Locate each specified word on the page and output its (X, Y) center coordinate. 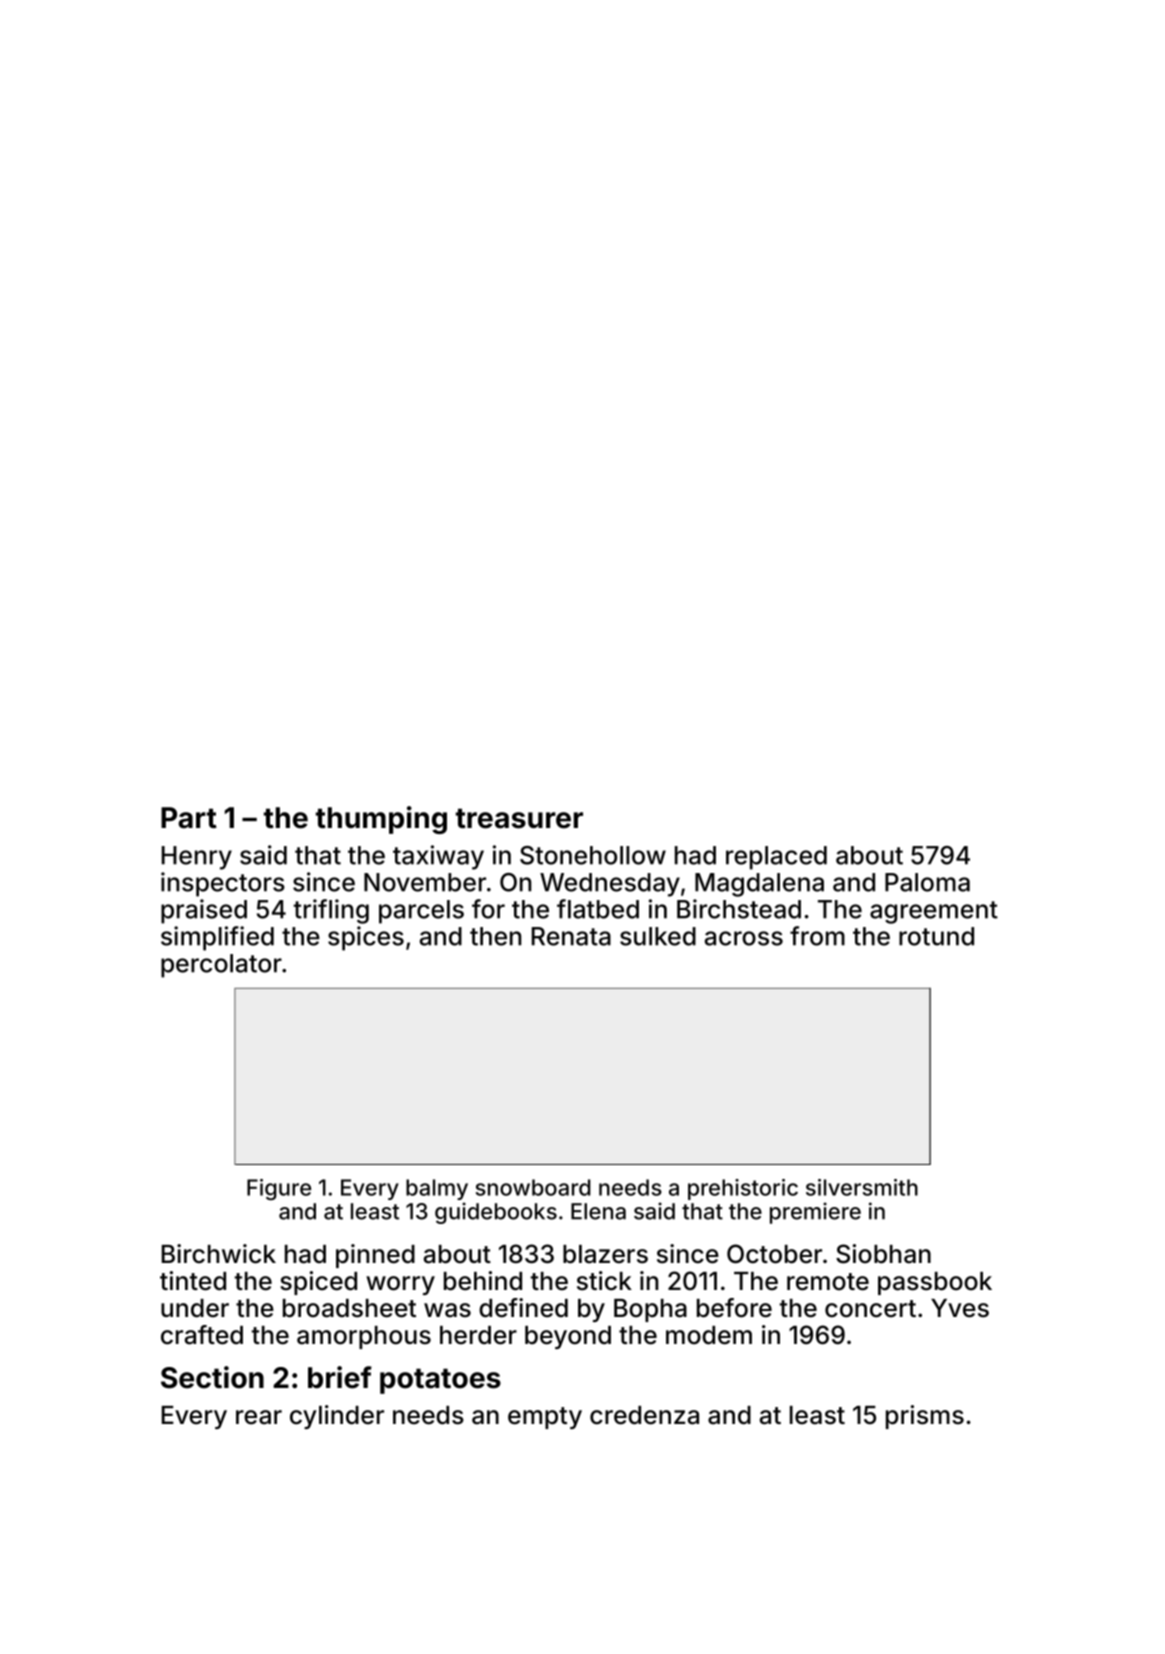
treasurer (519, 818)
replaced (776, 858)
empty (545, 1418)
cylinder (337, 1417)
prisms (925, 1417)
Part (189, 818)
